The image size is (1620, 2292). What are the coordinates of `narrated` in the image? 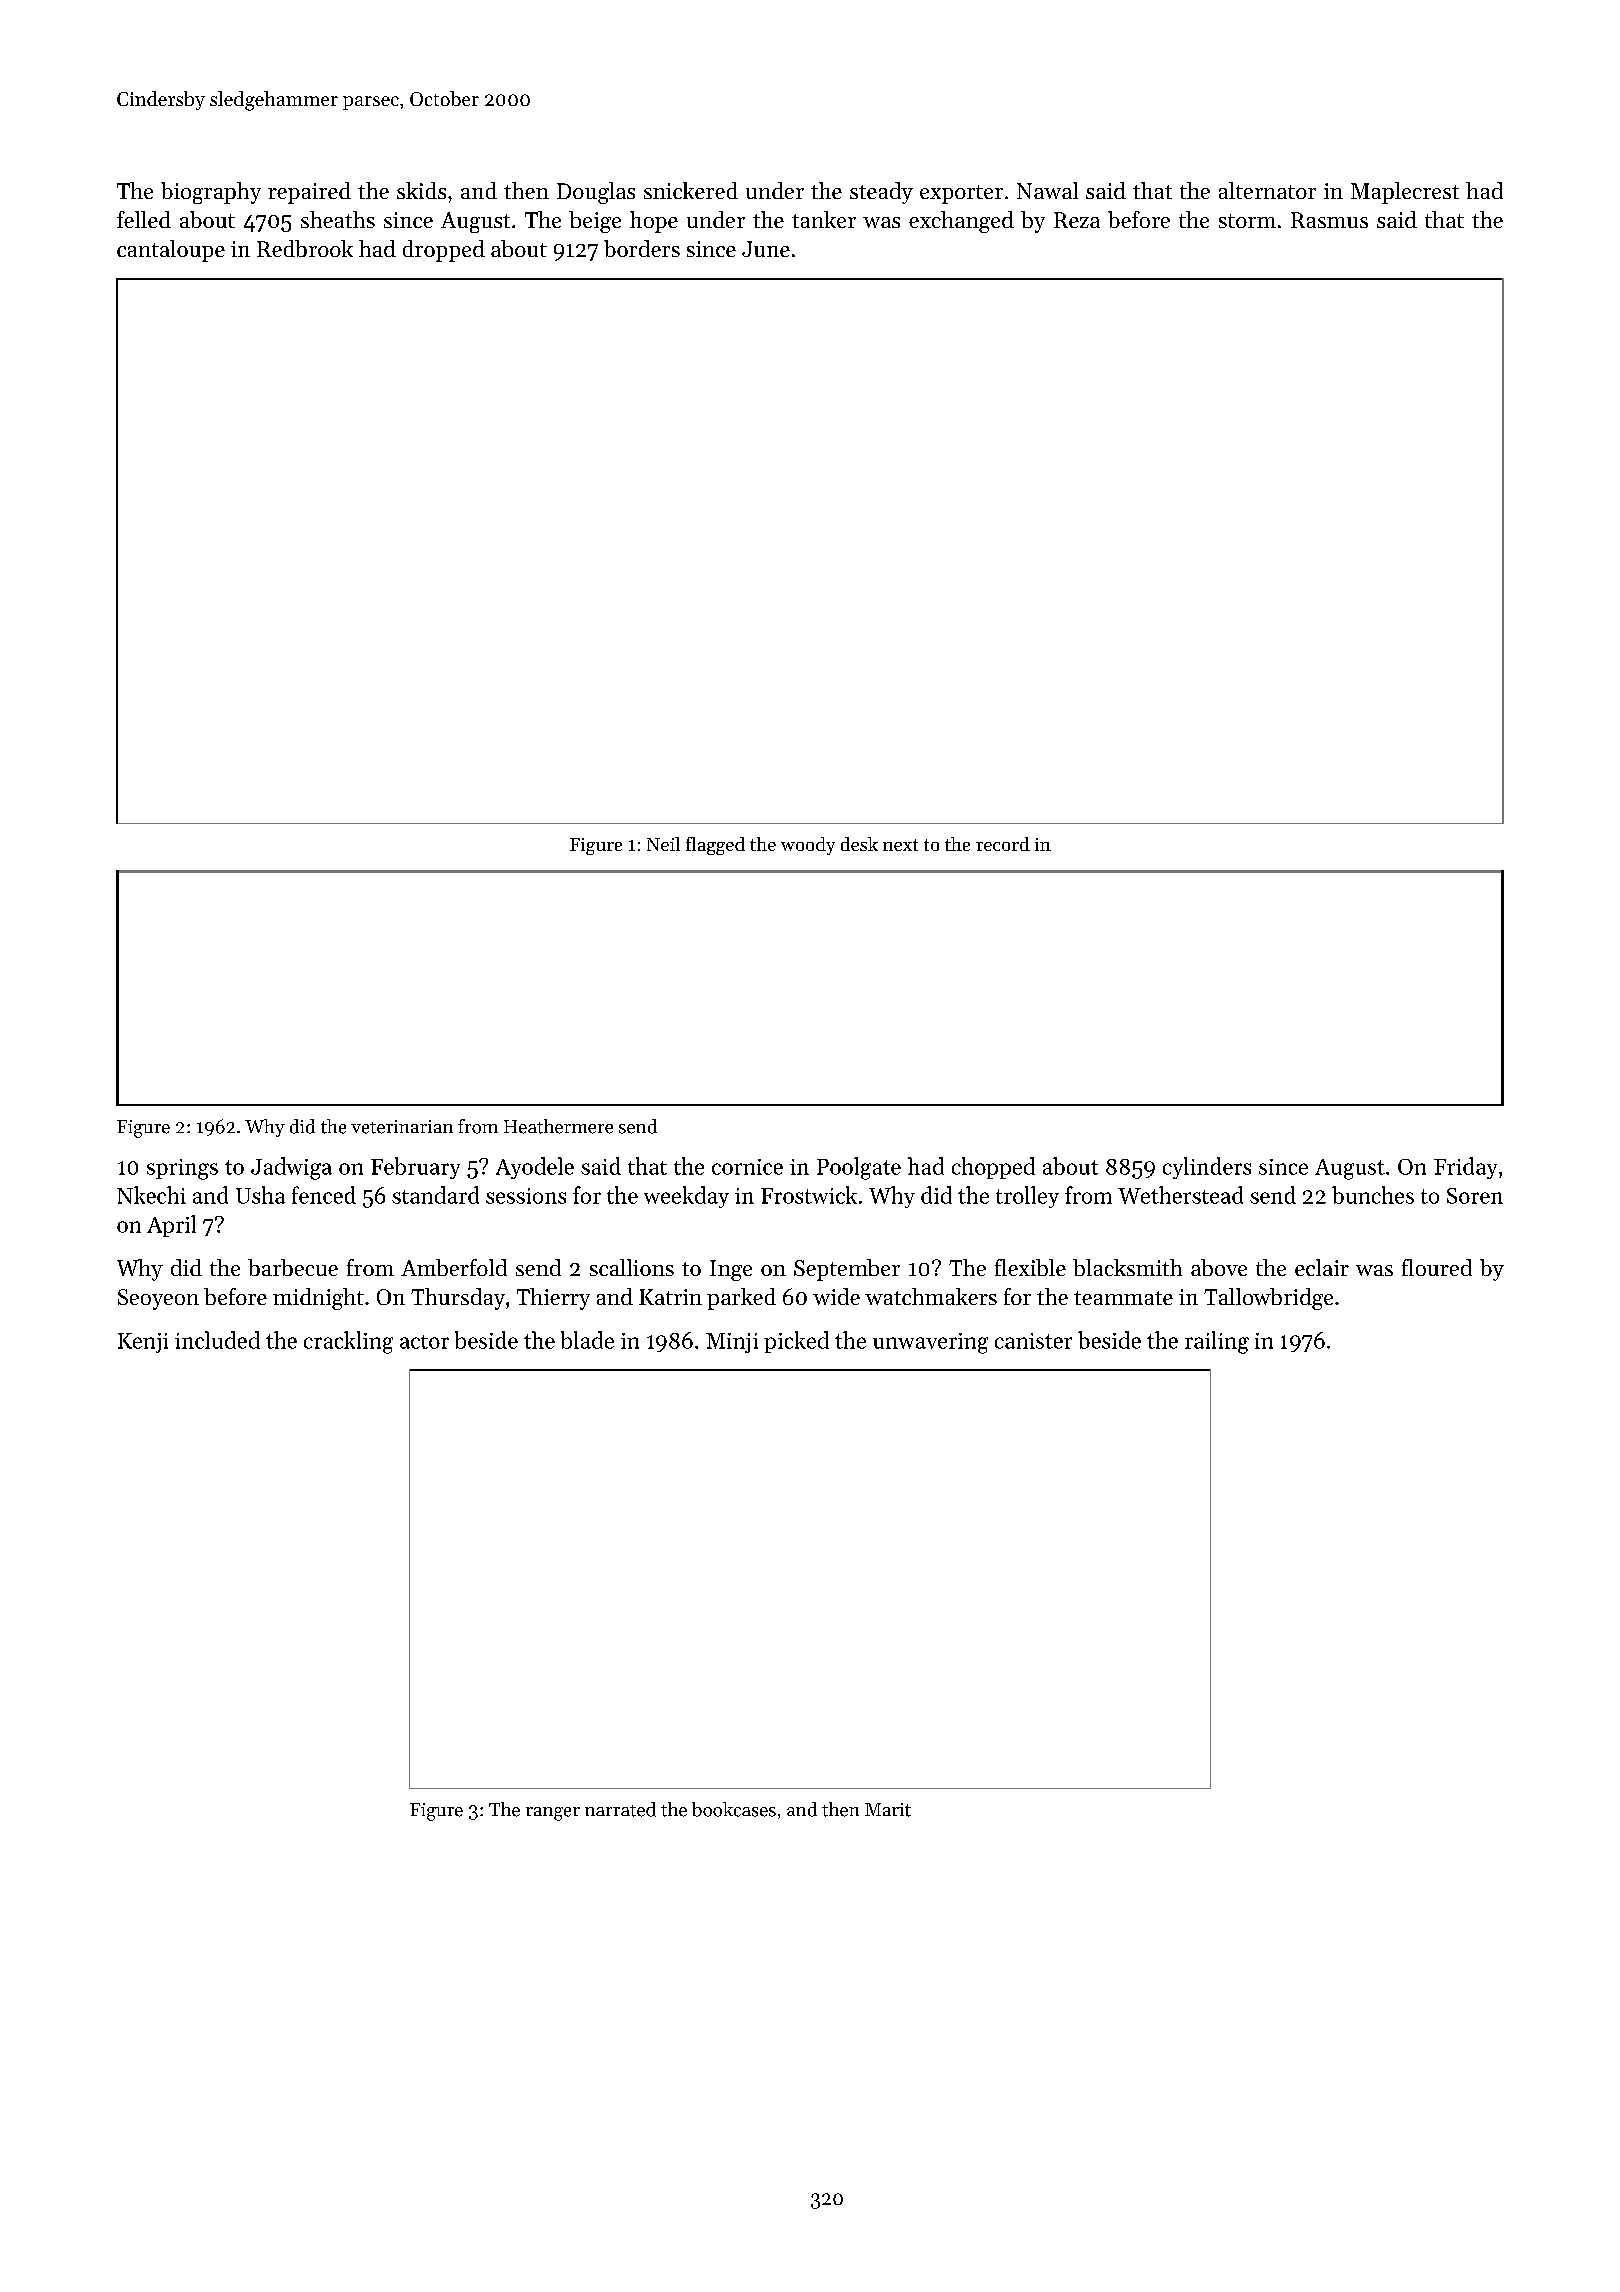 It's located at (620, 1809).
